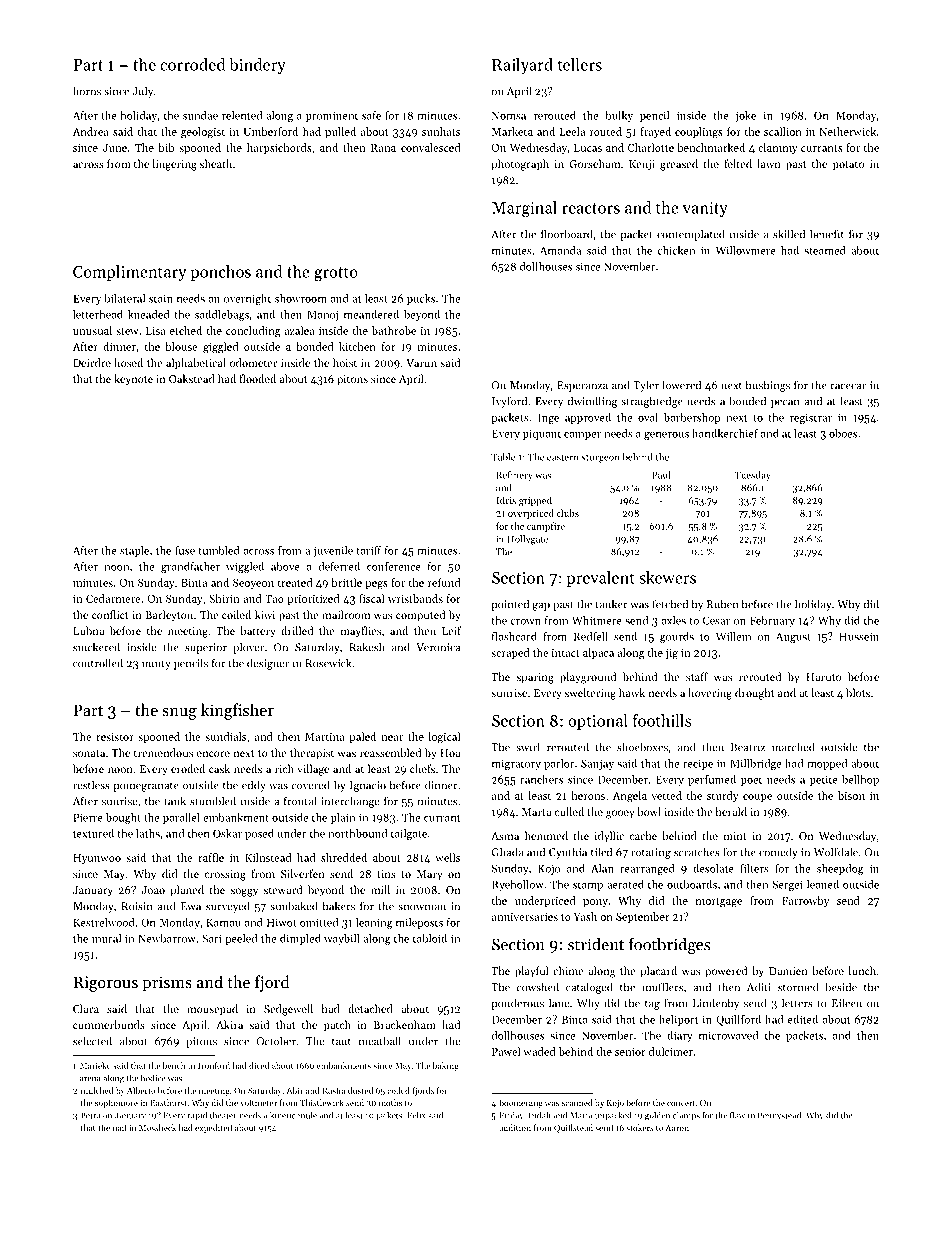 The height and width of the image is (1233, 952). Describe the element at coordinates (257, 66) in the image. I see `bindery` at that location.
